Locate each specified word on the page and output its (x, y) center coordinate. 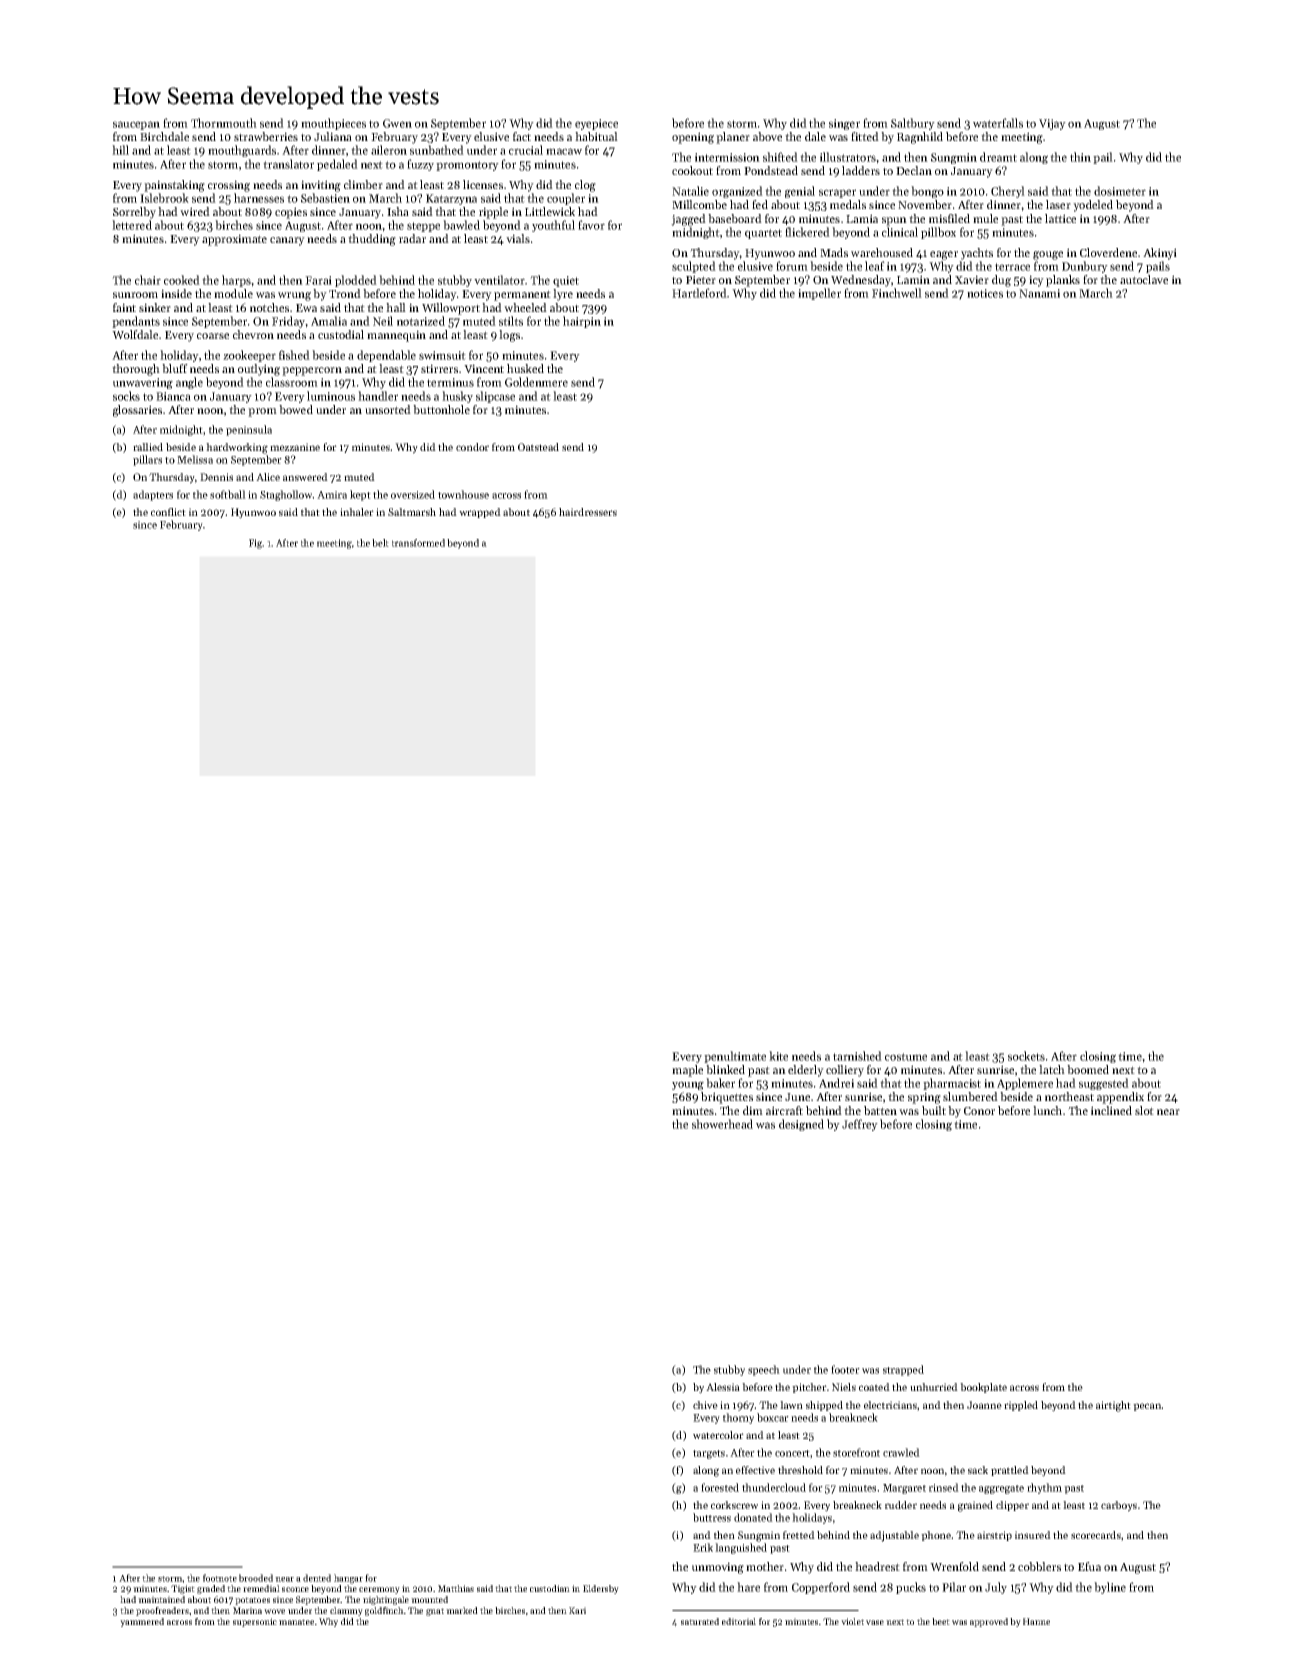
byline (1110, 1588)
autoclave (1144, 279)
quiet (566, 281)
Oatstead (538, 447)
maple (687, 1071)
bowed (296, 409)
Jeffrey (860, 1125)
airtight (1113, 1406)
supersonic (255, 1622)
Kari (577, 1610)
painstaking (174, 186)
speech (764, 1370)
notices (985, 293)
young (688, 1085)
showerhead (722, 1124)
